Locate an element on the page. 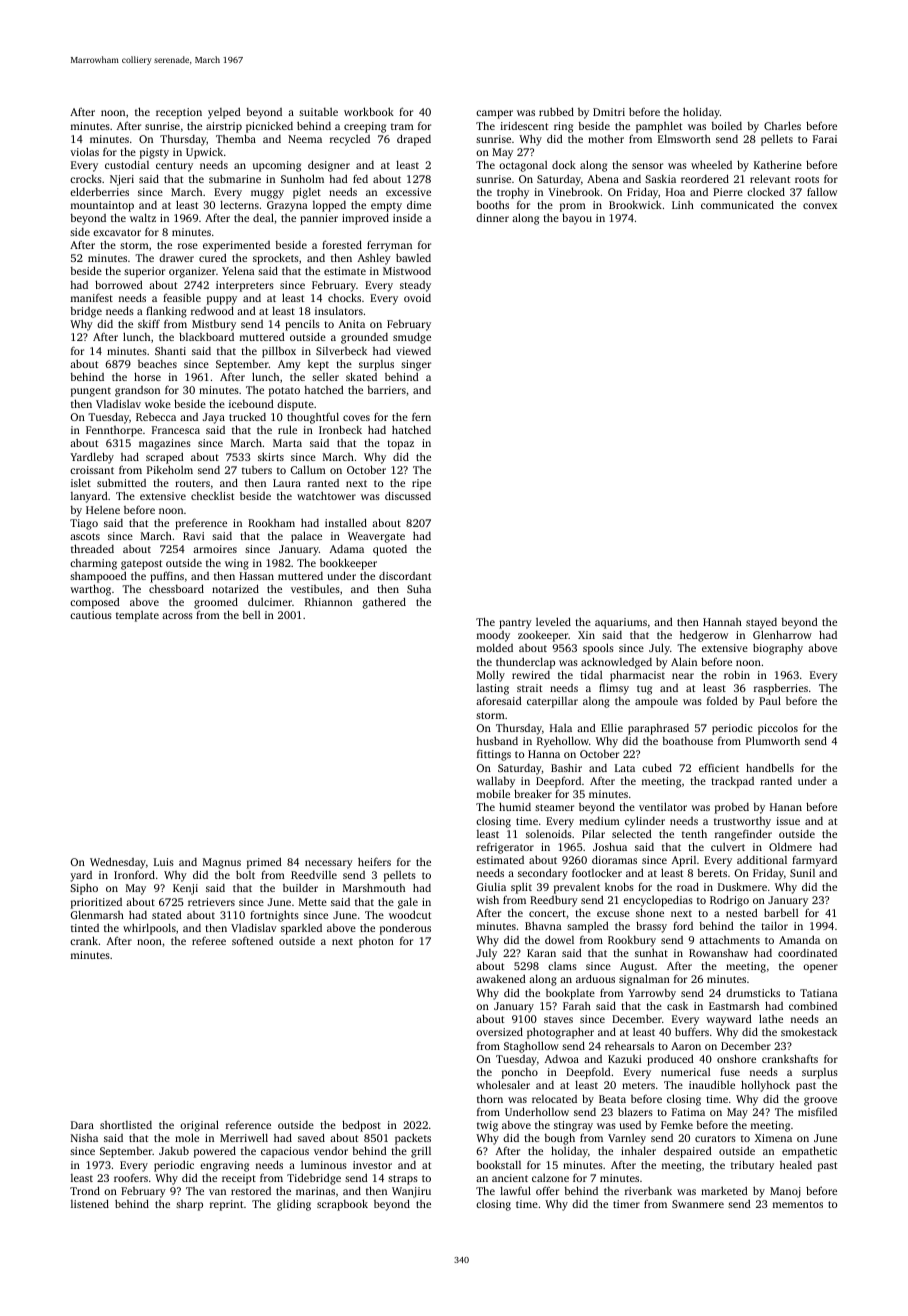 This document has width=908, height=1316. puffins is located at coordinates (167, 577).
